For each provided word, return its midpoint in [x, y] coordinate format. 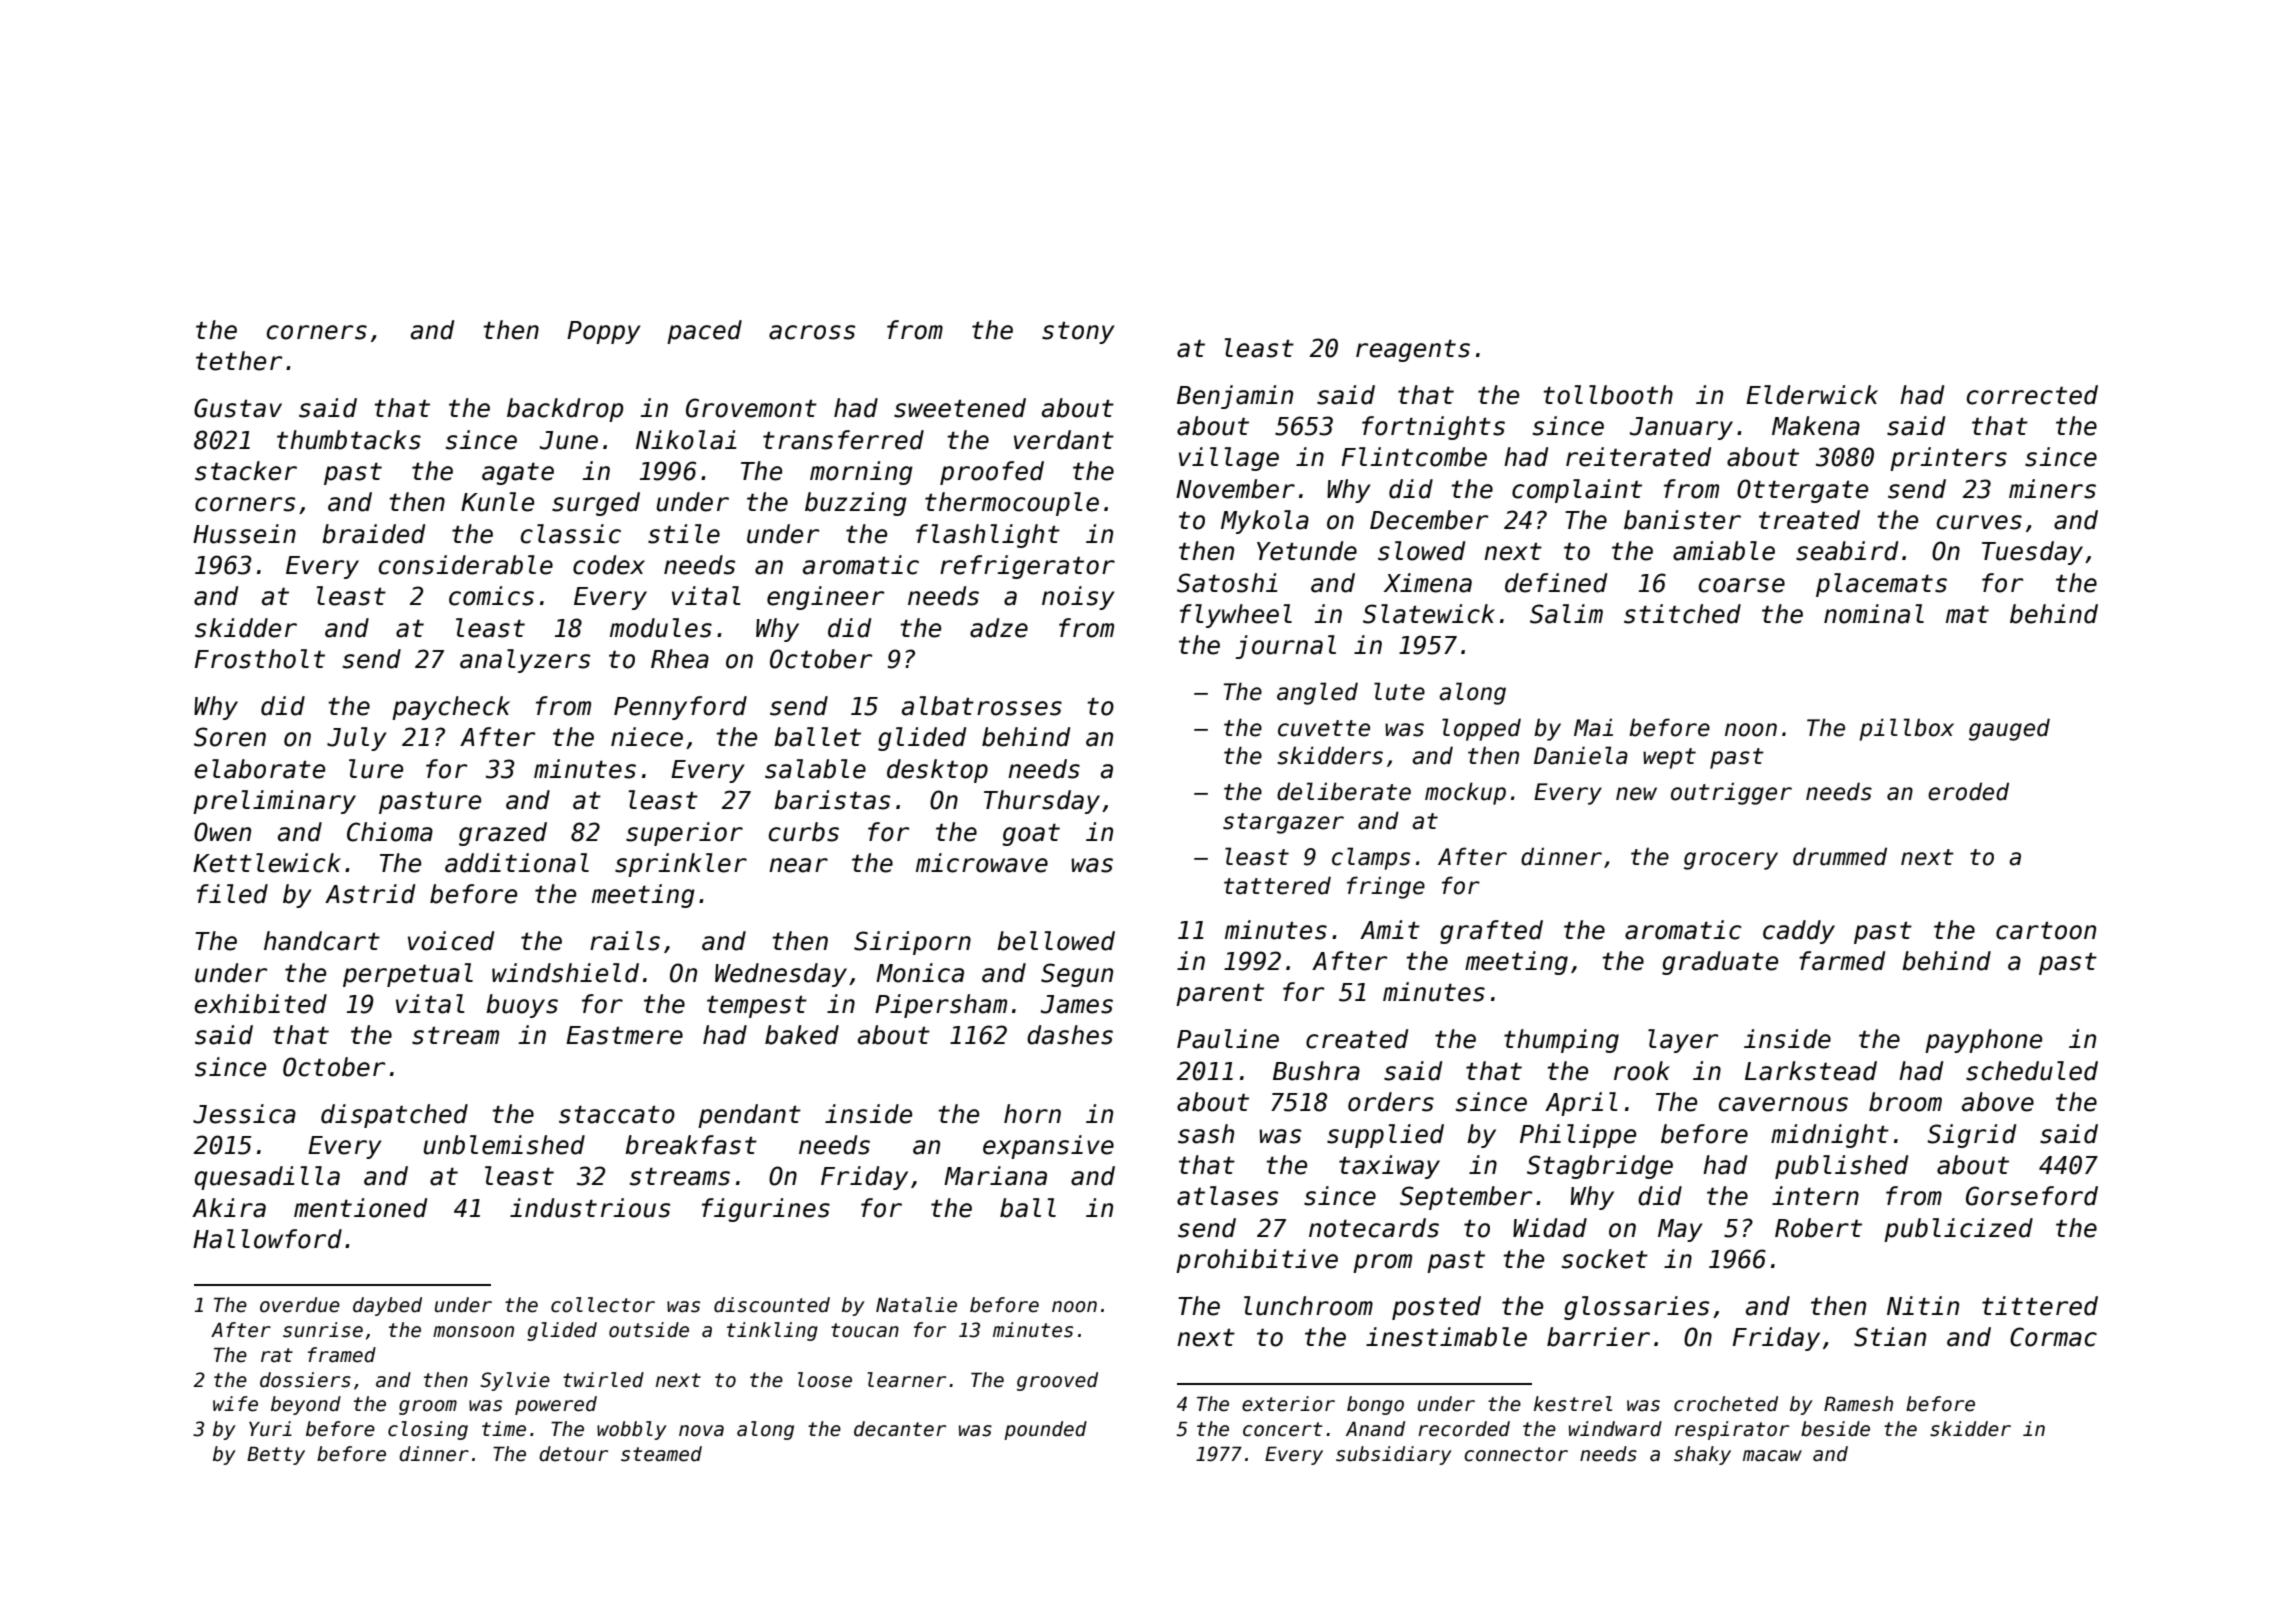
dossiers [305, 1380]
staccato [617, 1115]
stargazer [1283, 823]
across [812, 332]
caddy [1799, 932]
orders [1391, 1102]
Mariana [995, 1176]
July [356, 739]
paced [704, 332]
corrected [2032, 395]
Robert [1818, 1228]
